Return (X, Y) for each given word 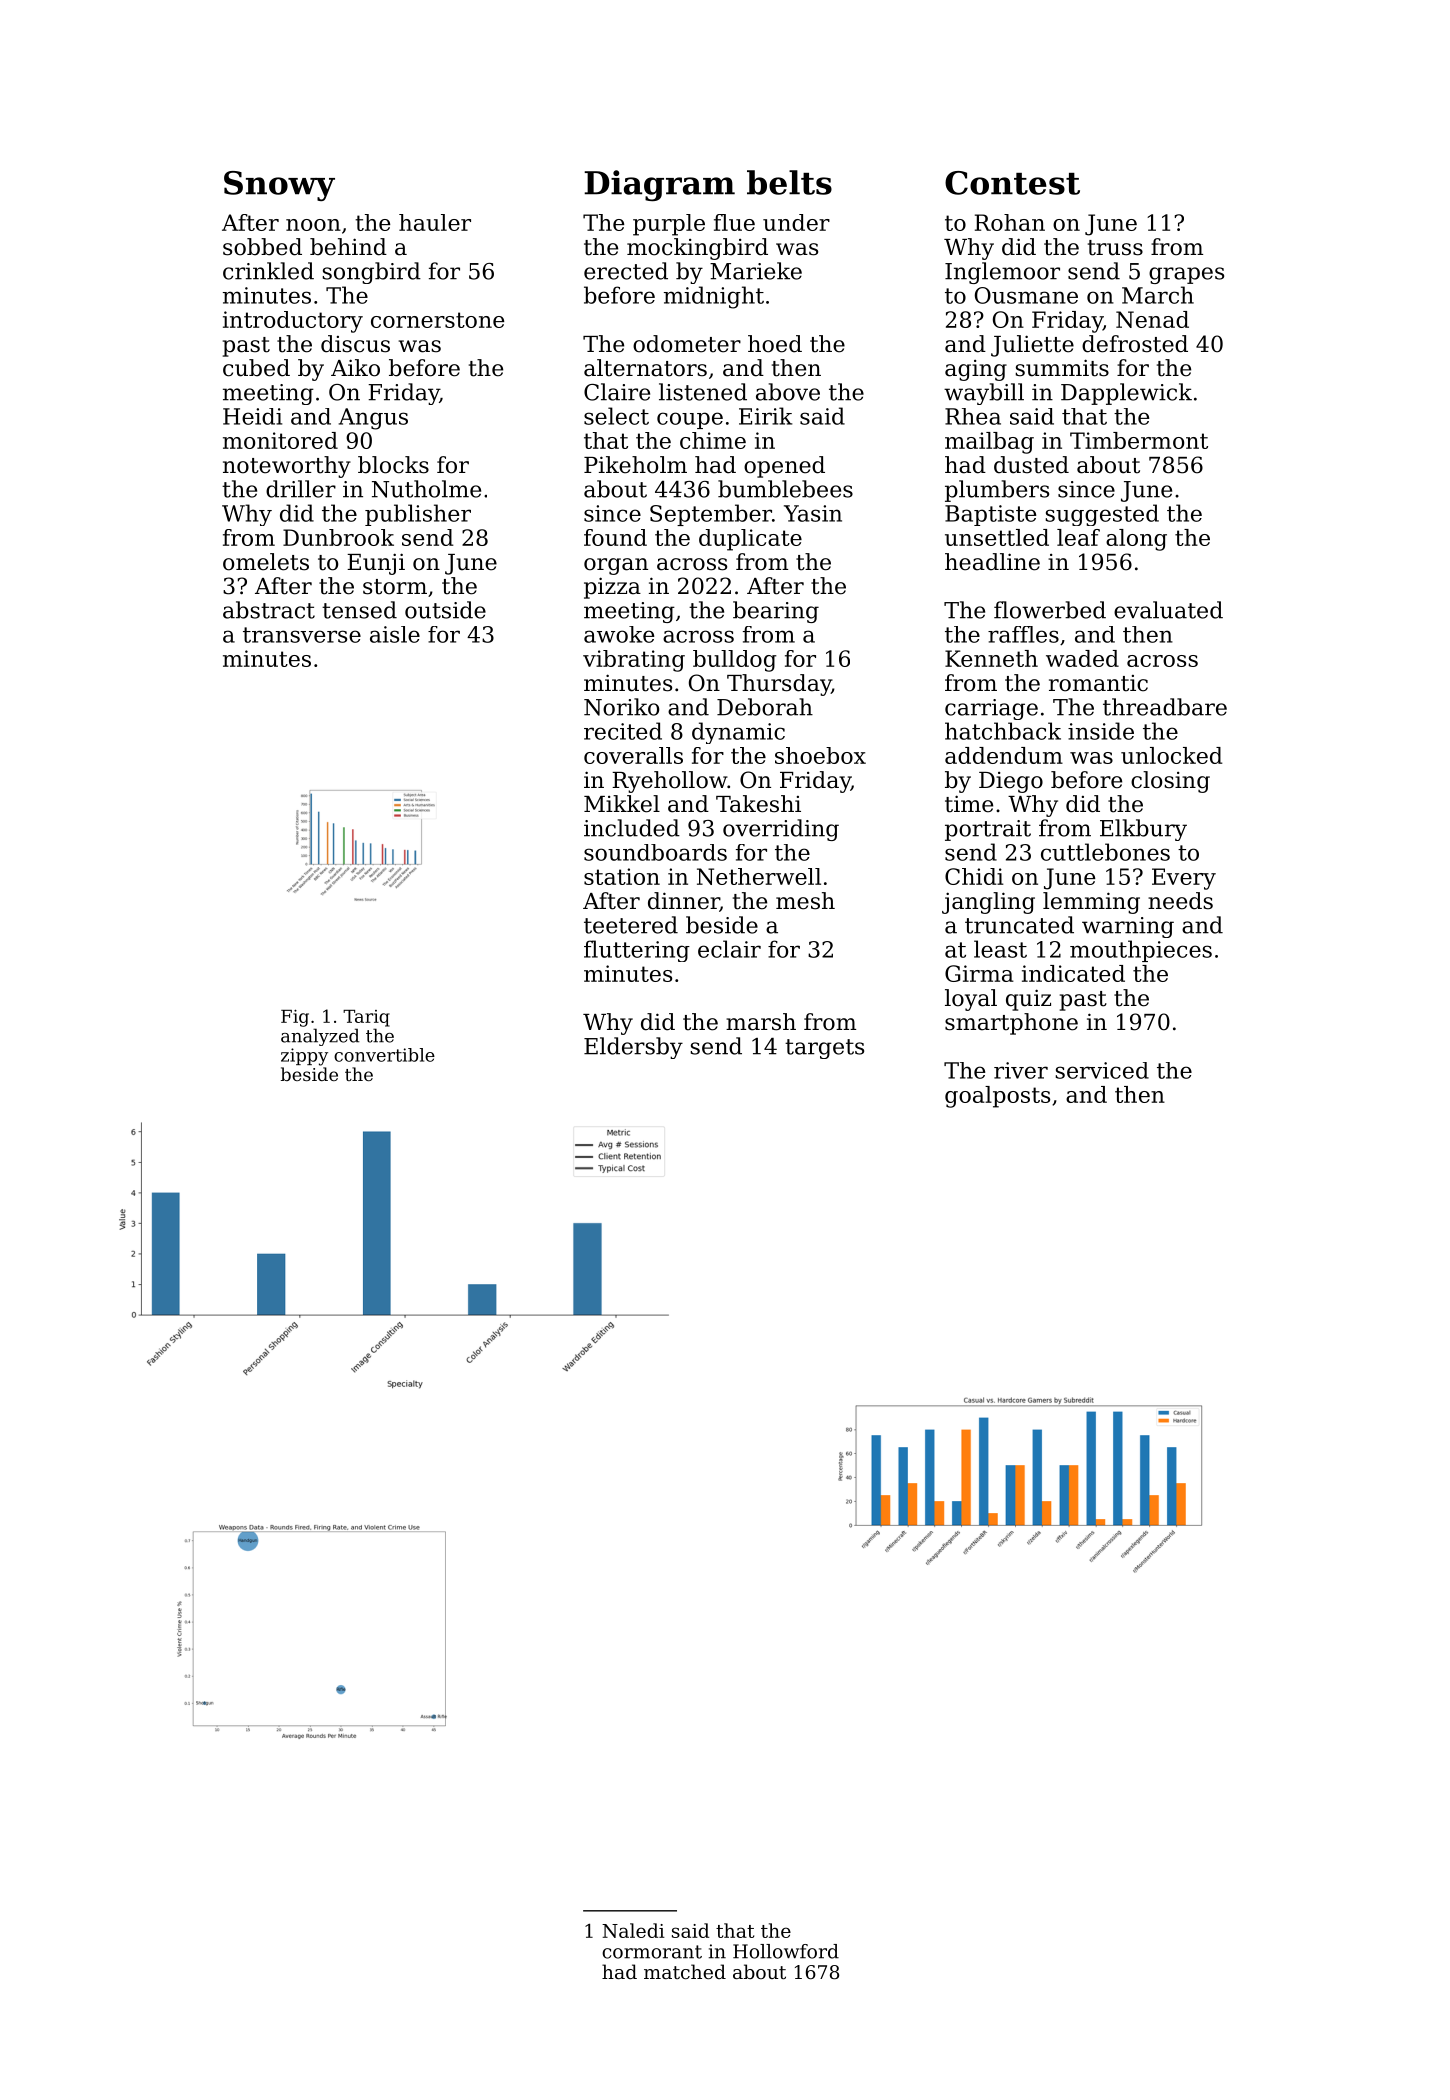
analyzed (320, 1037)
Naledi (633, 1930)
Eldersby (633, 1048)
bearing (776, 612)
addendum (1004, 755)
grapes (1186, 275)
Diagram (659, 186)
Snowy (279, 186)
